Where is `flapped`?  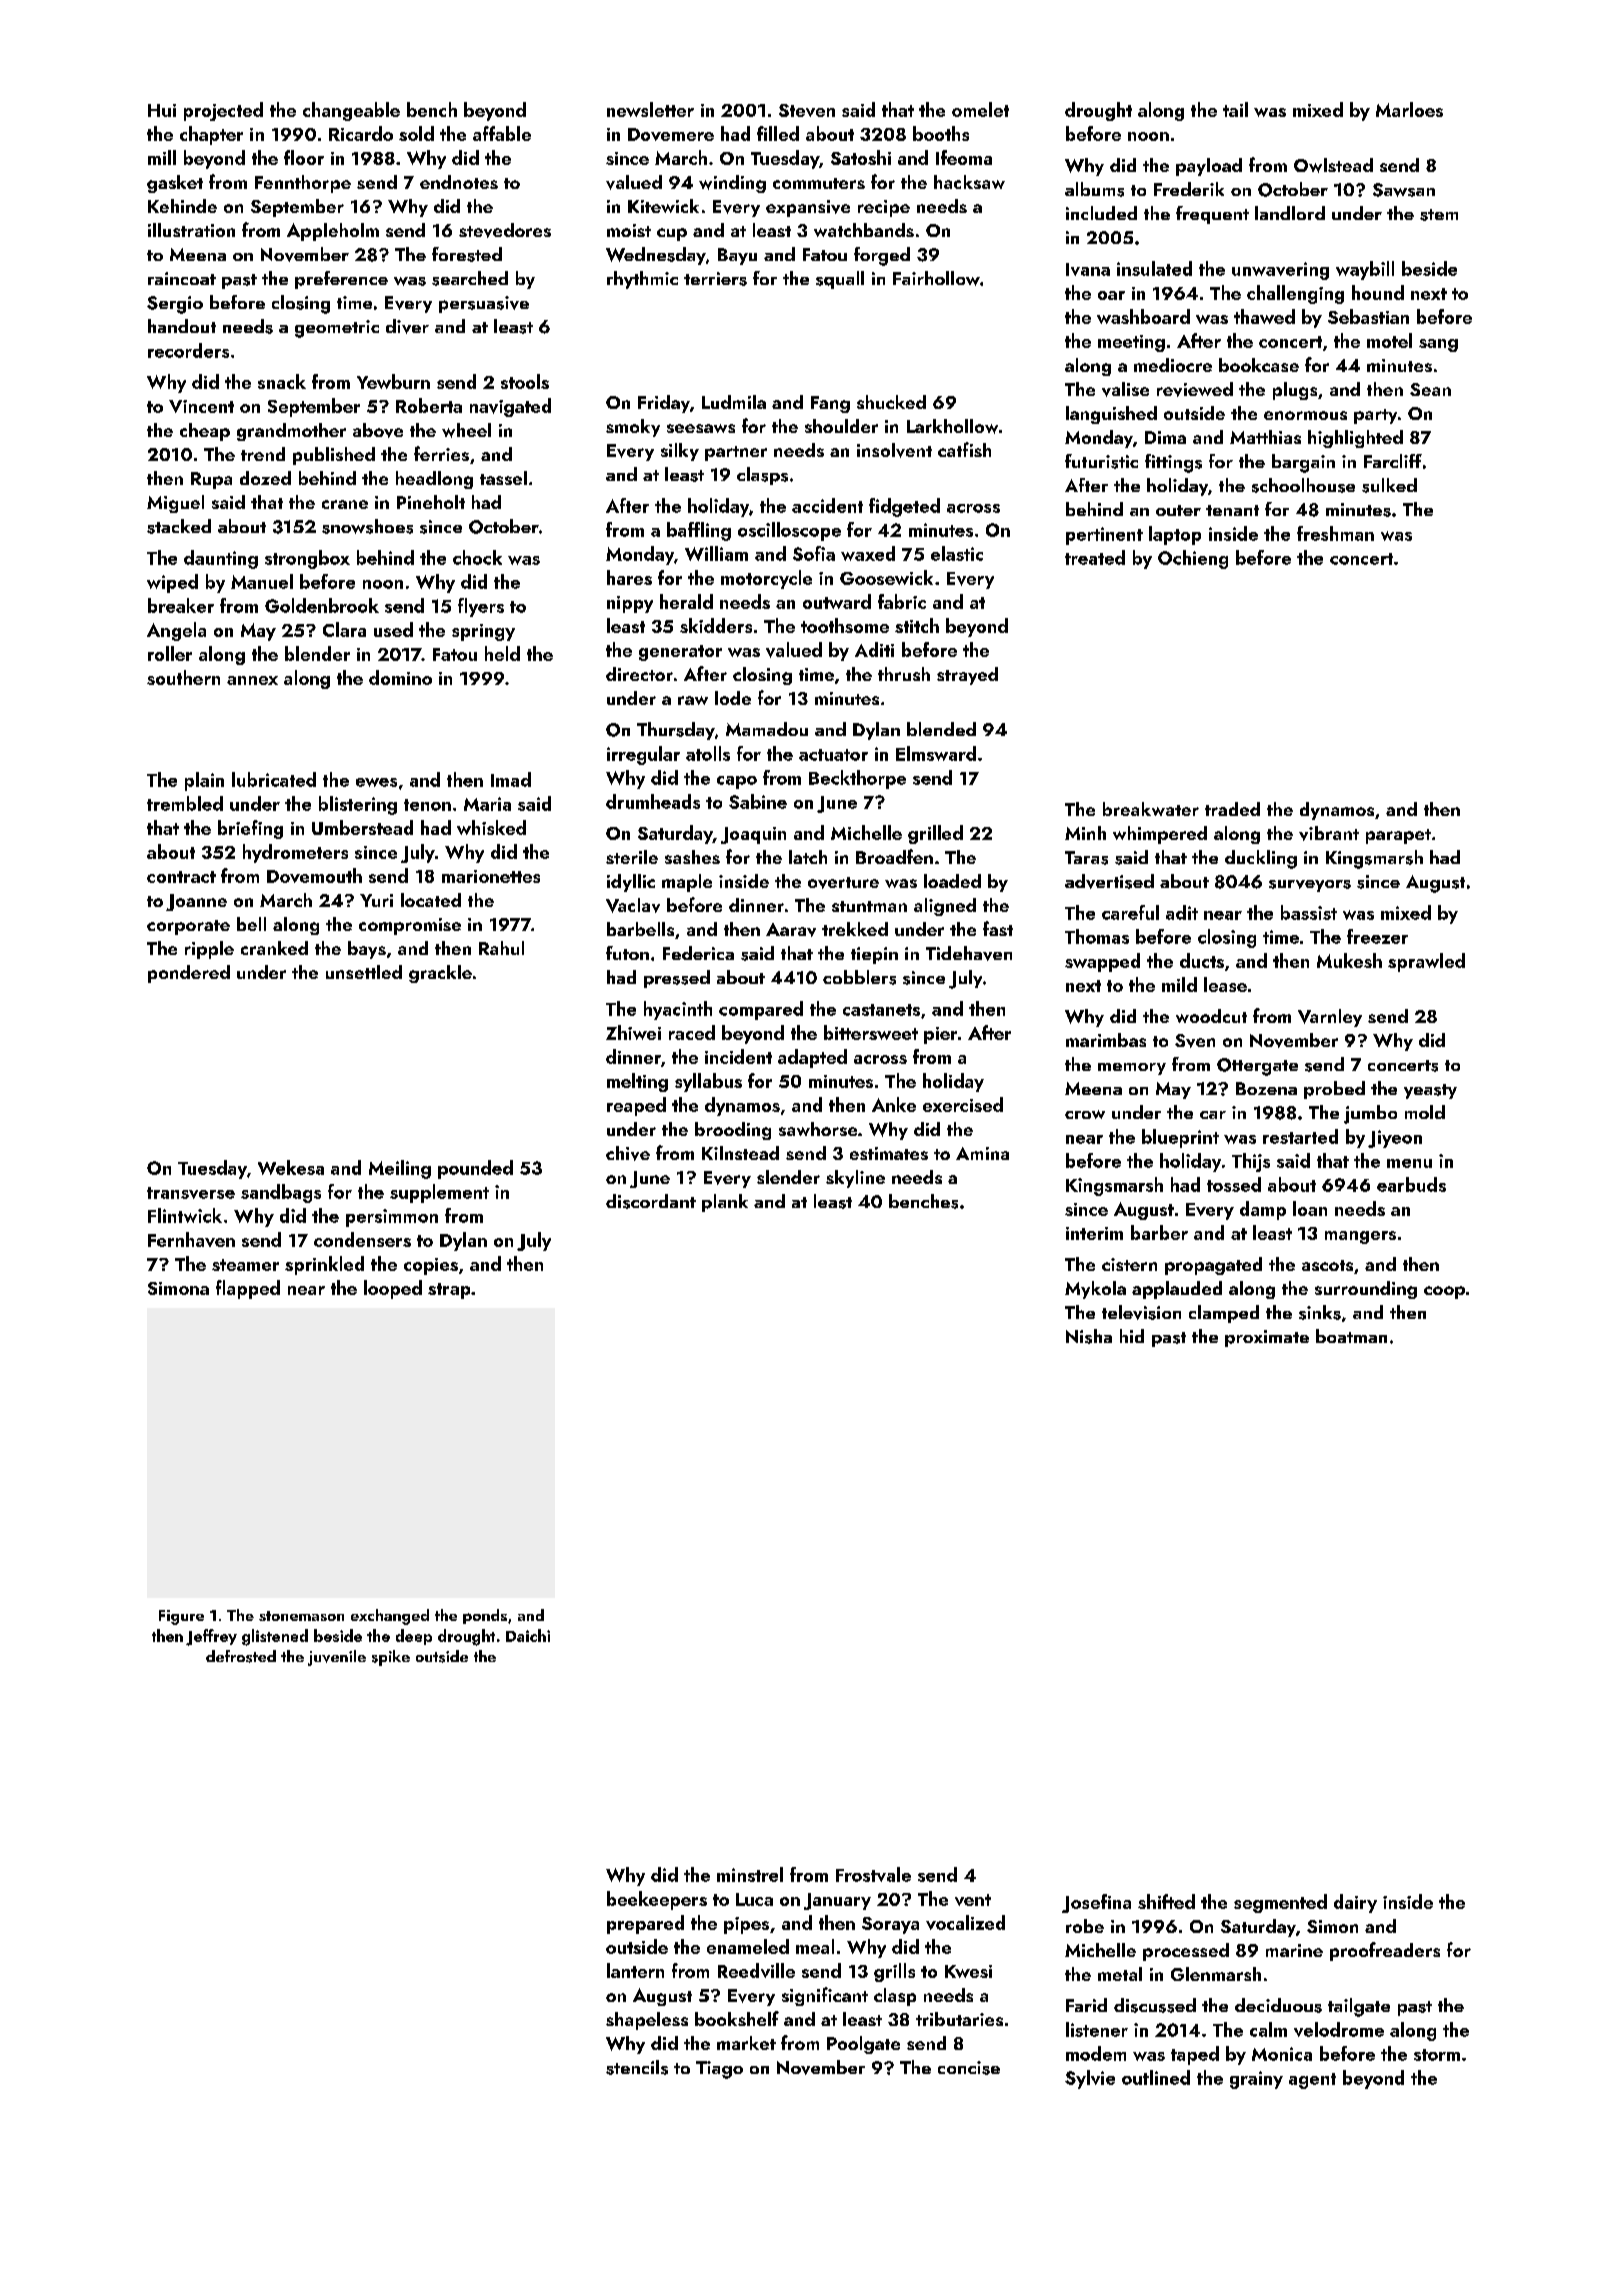 flapped is located at coordinates (248, 1289).
